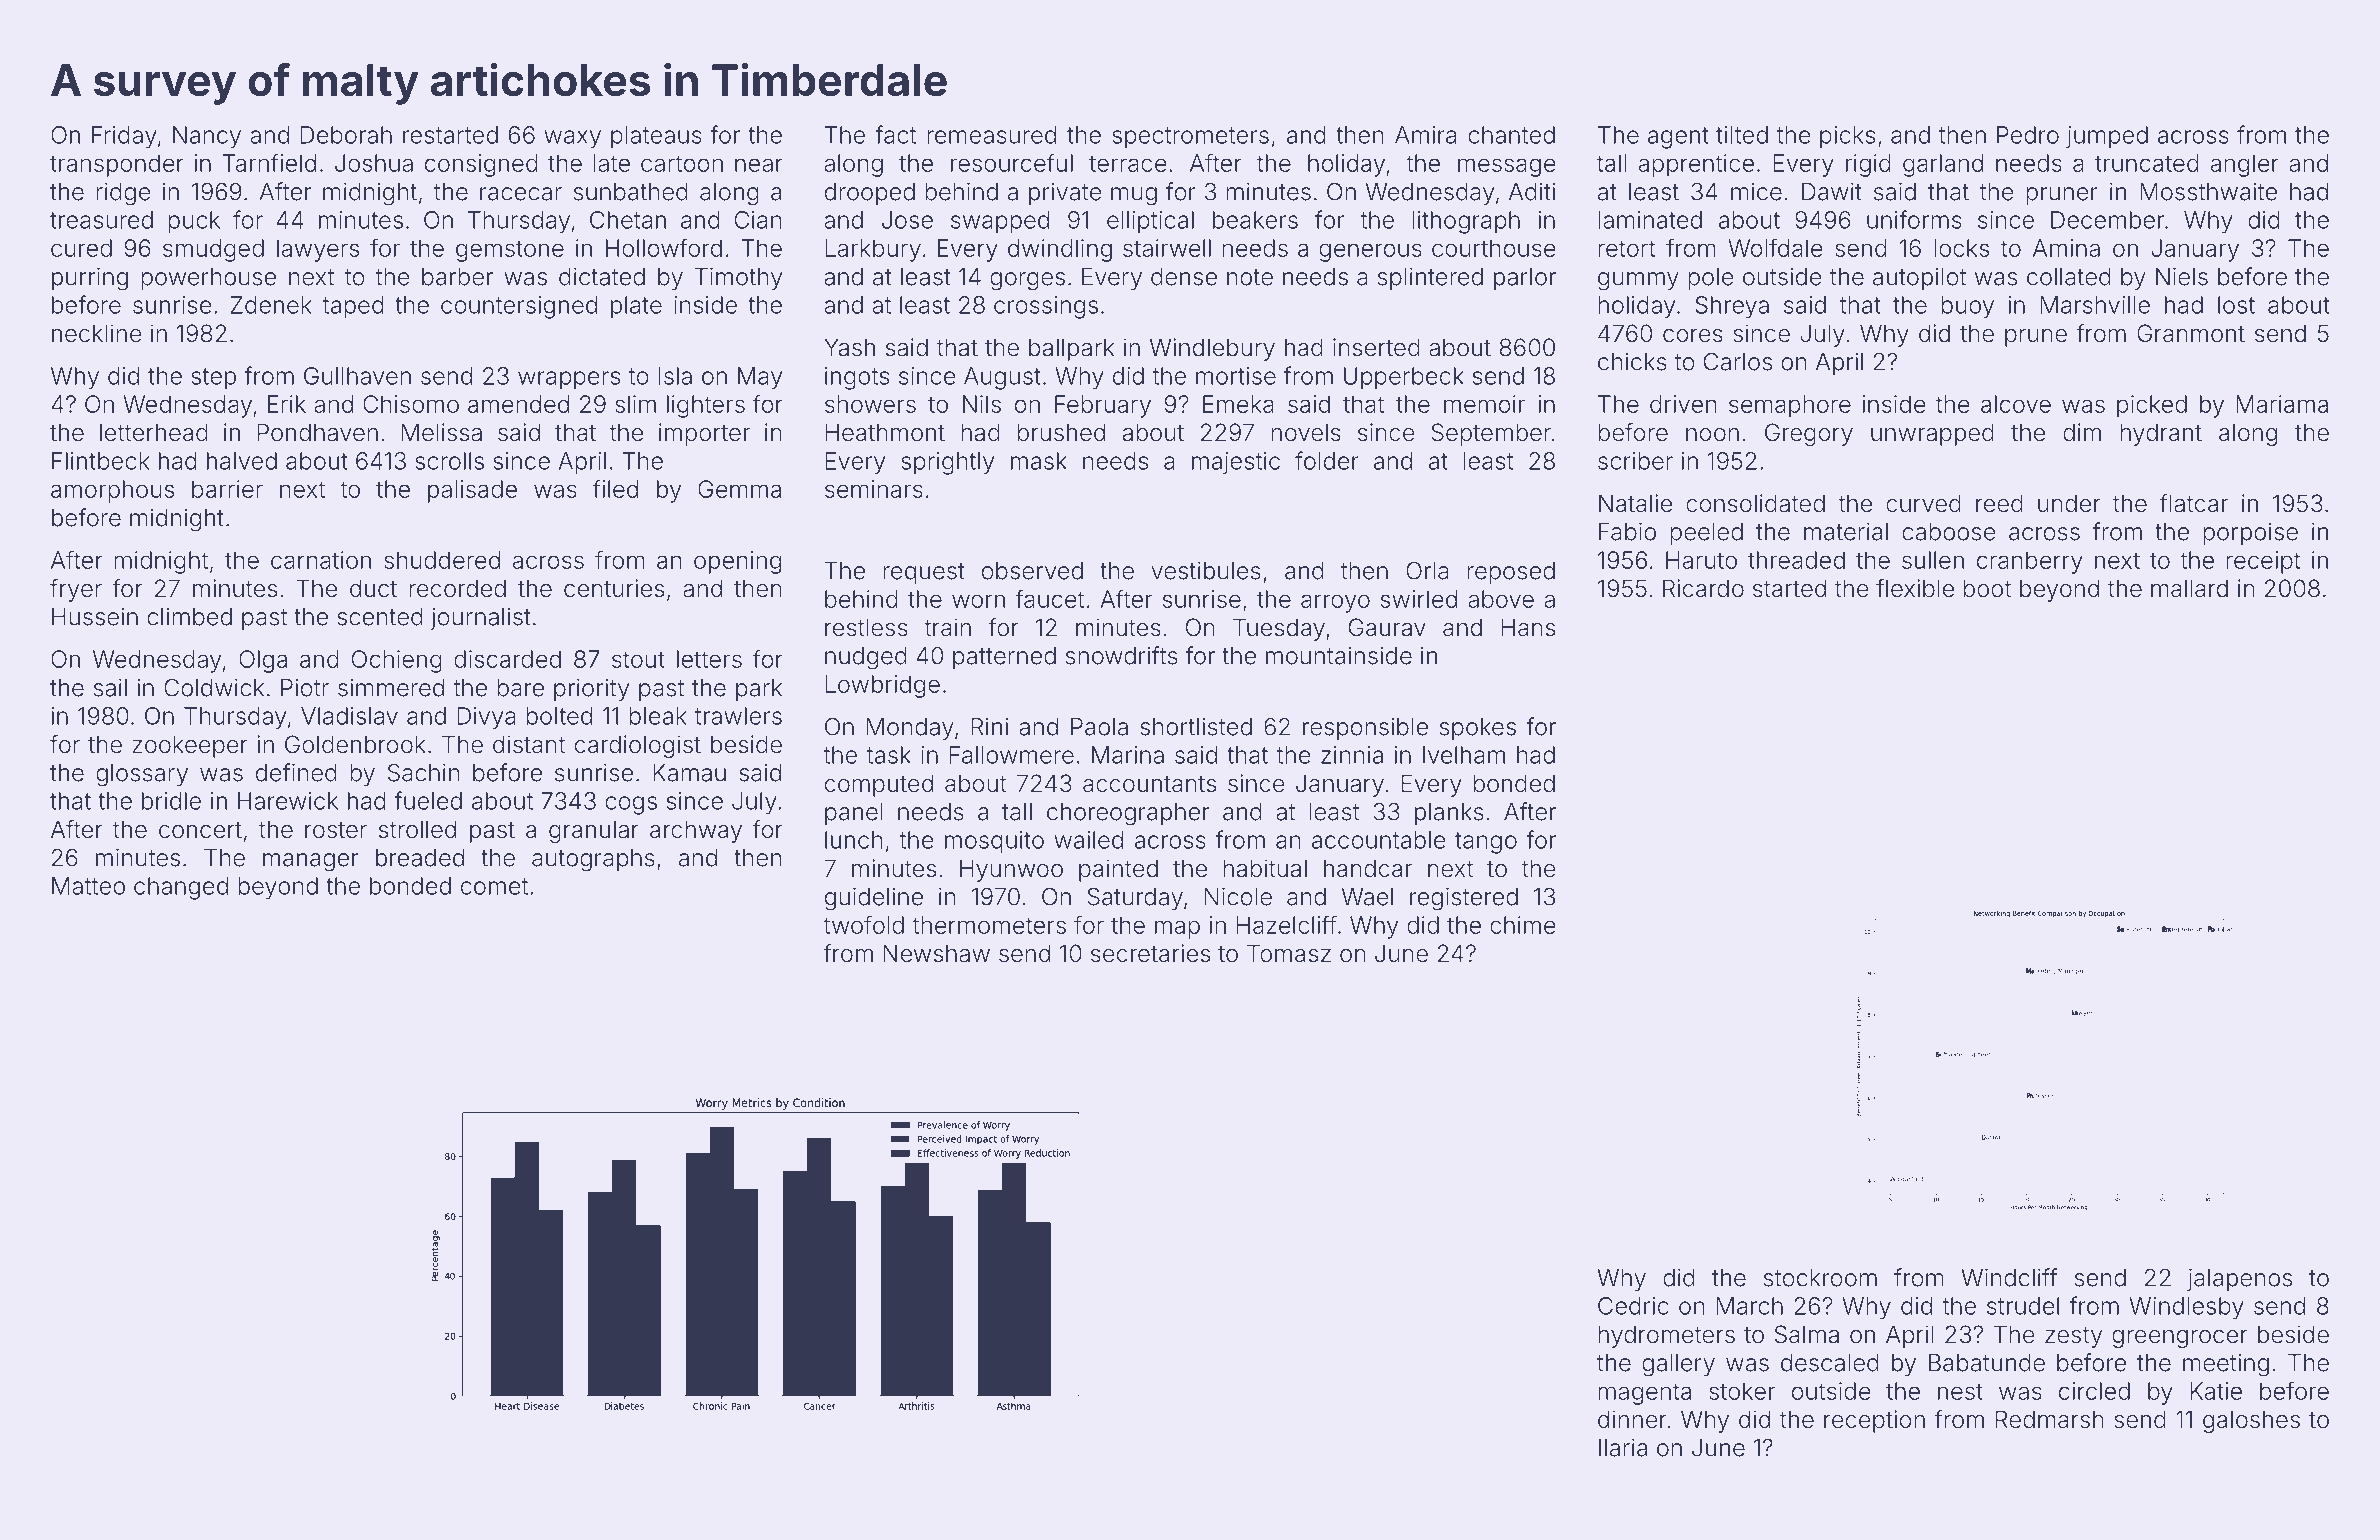 The width and height of the screenshot is (2380, 1540). I want to click on apprentice, so click(1696, 165).
